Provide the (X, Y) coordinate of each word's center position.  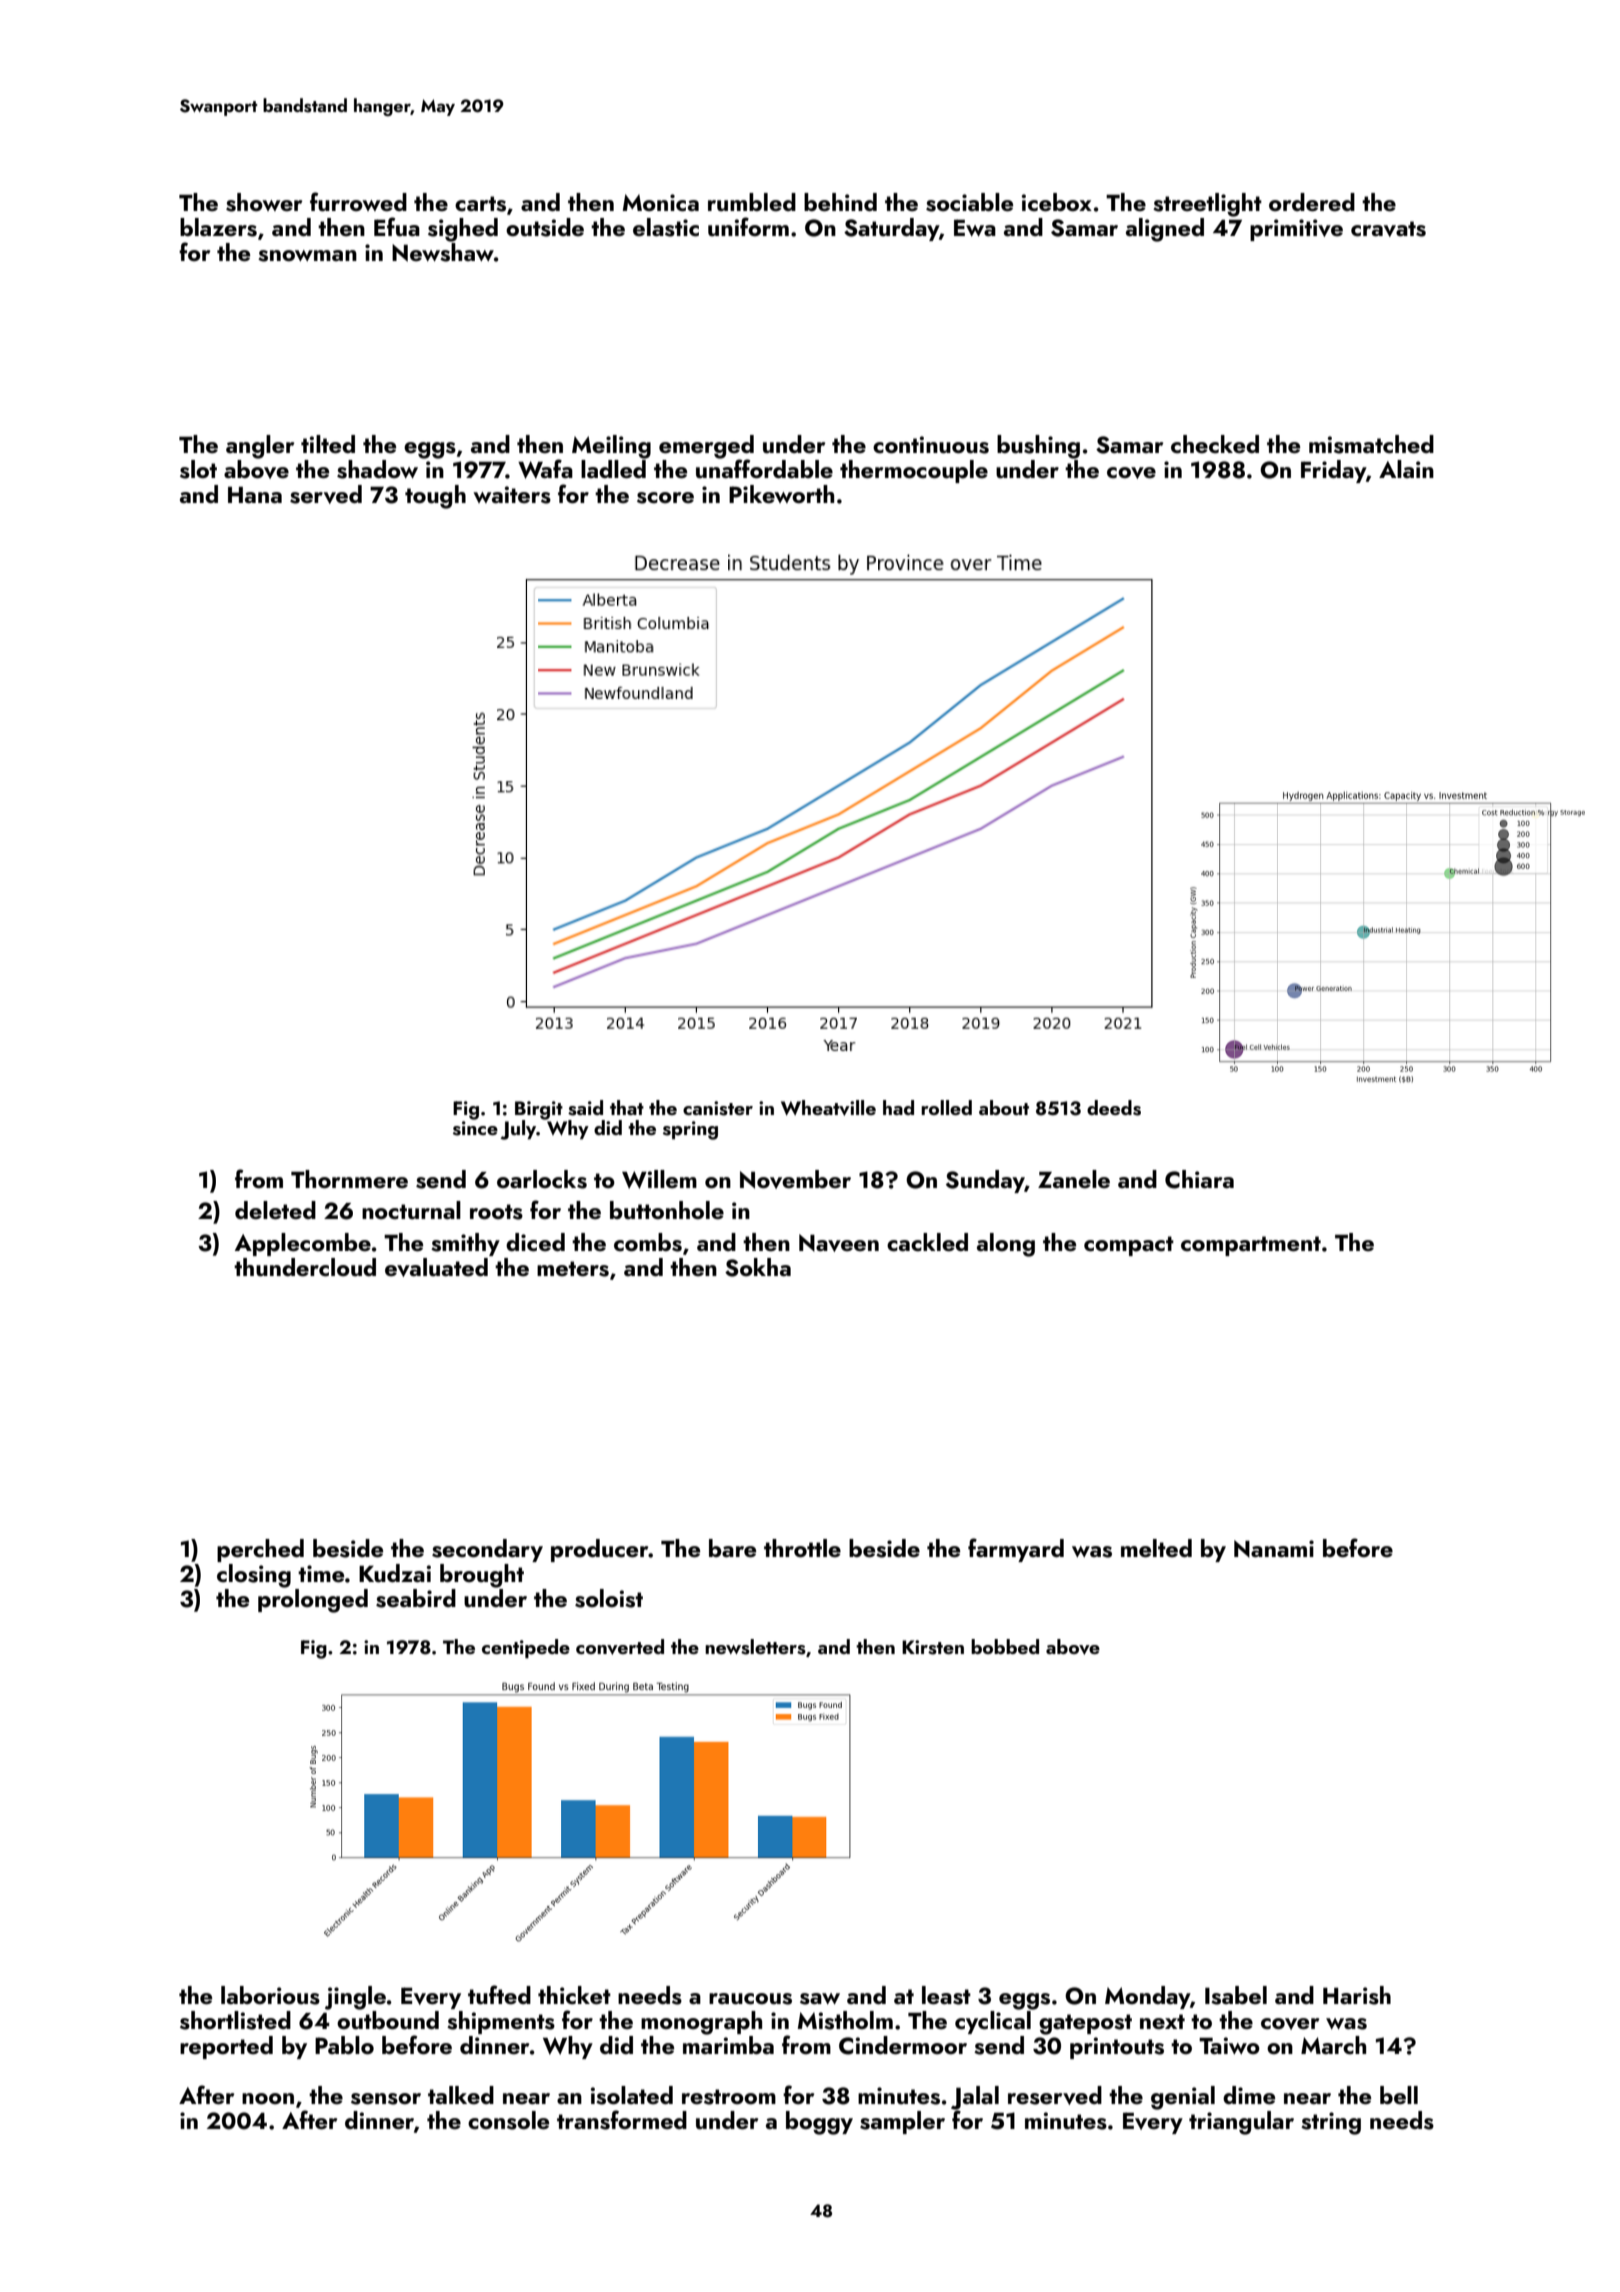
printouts (1117, 2048)
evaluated (436, 1267)
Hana (255, 495)
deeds (1114, 1108)
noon (268, 2098)
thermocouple (914, 471)
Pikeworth (781, 494)
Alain (1406, 469)
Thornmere (349, 1179)
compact (1129, 1246)
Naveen (839, 1243)
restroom (729, 2097)
